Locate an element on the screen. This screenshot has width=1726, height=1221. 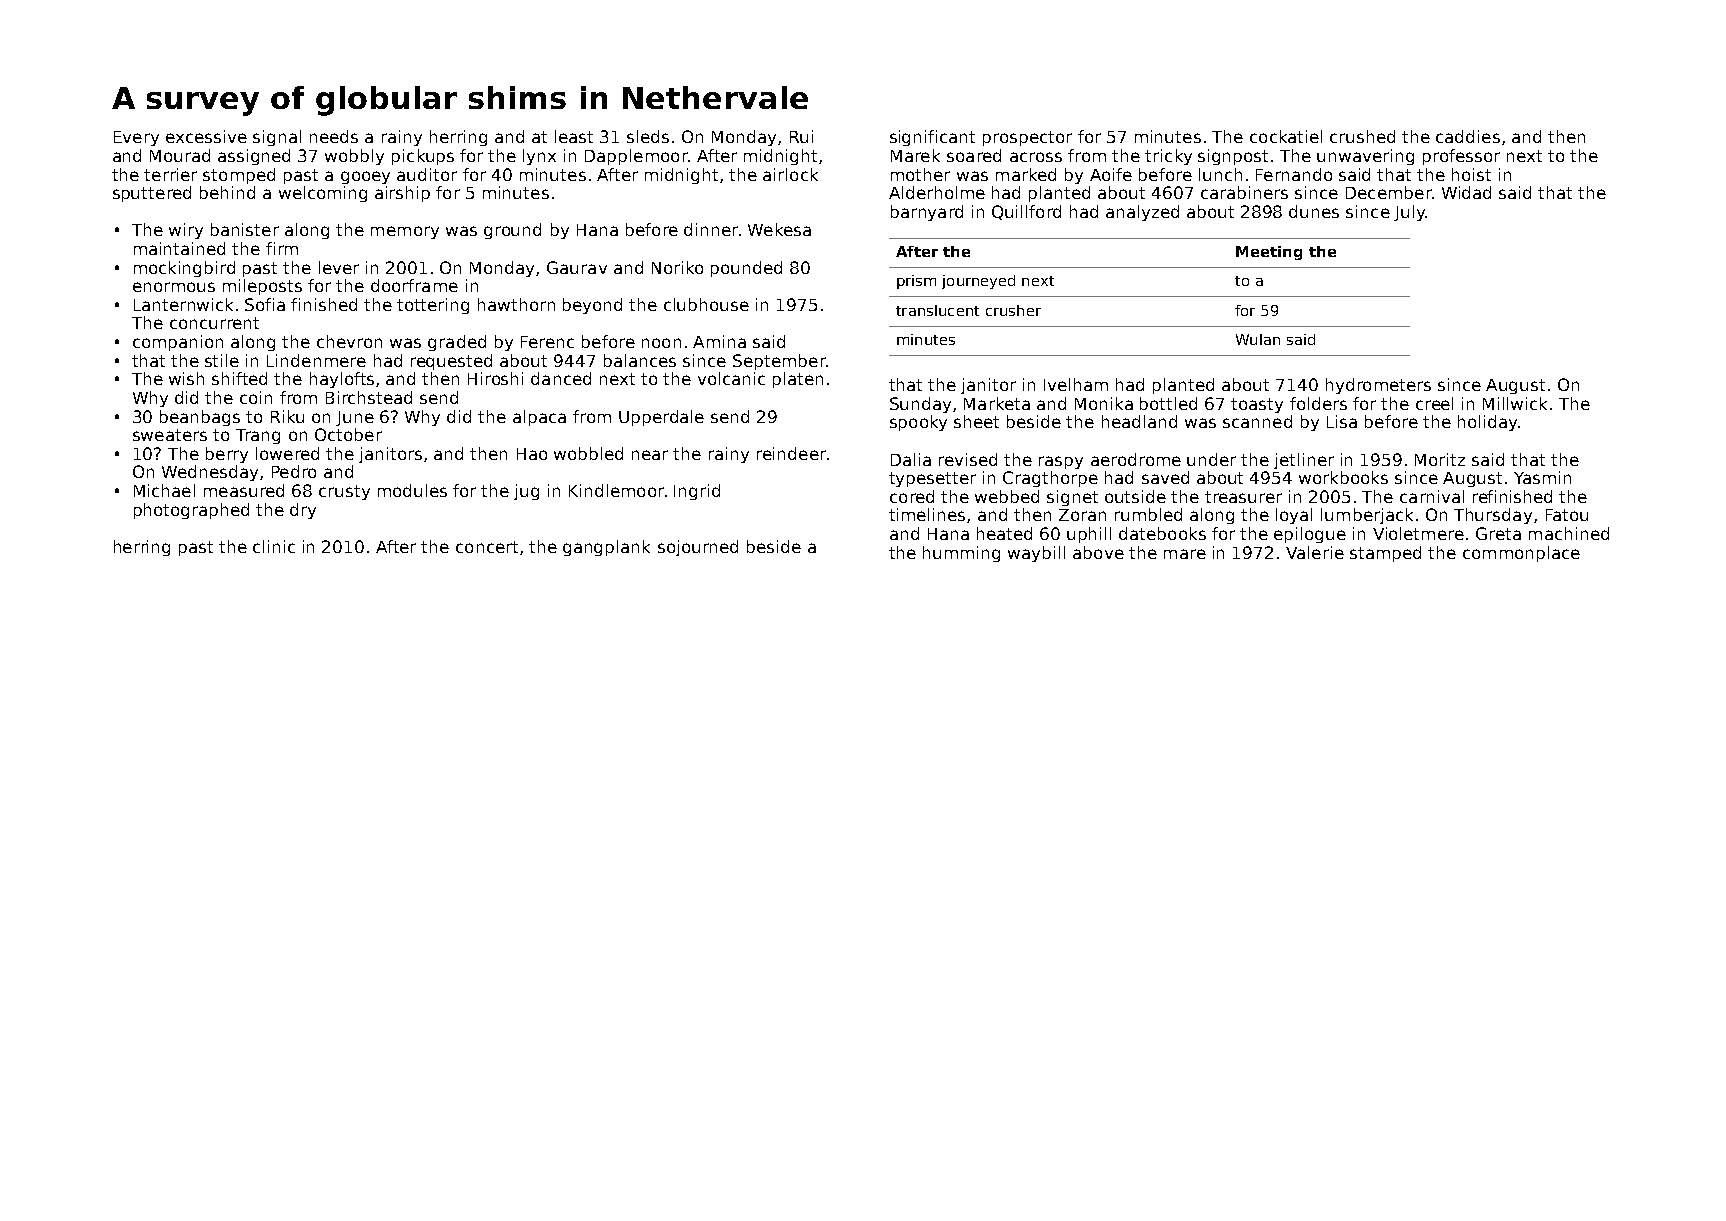
doorframe is located at coordinates (414, 285).
